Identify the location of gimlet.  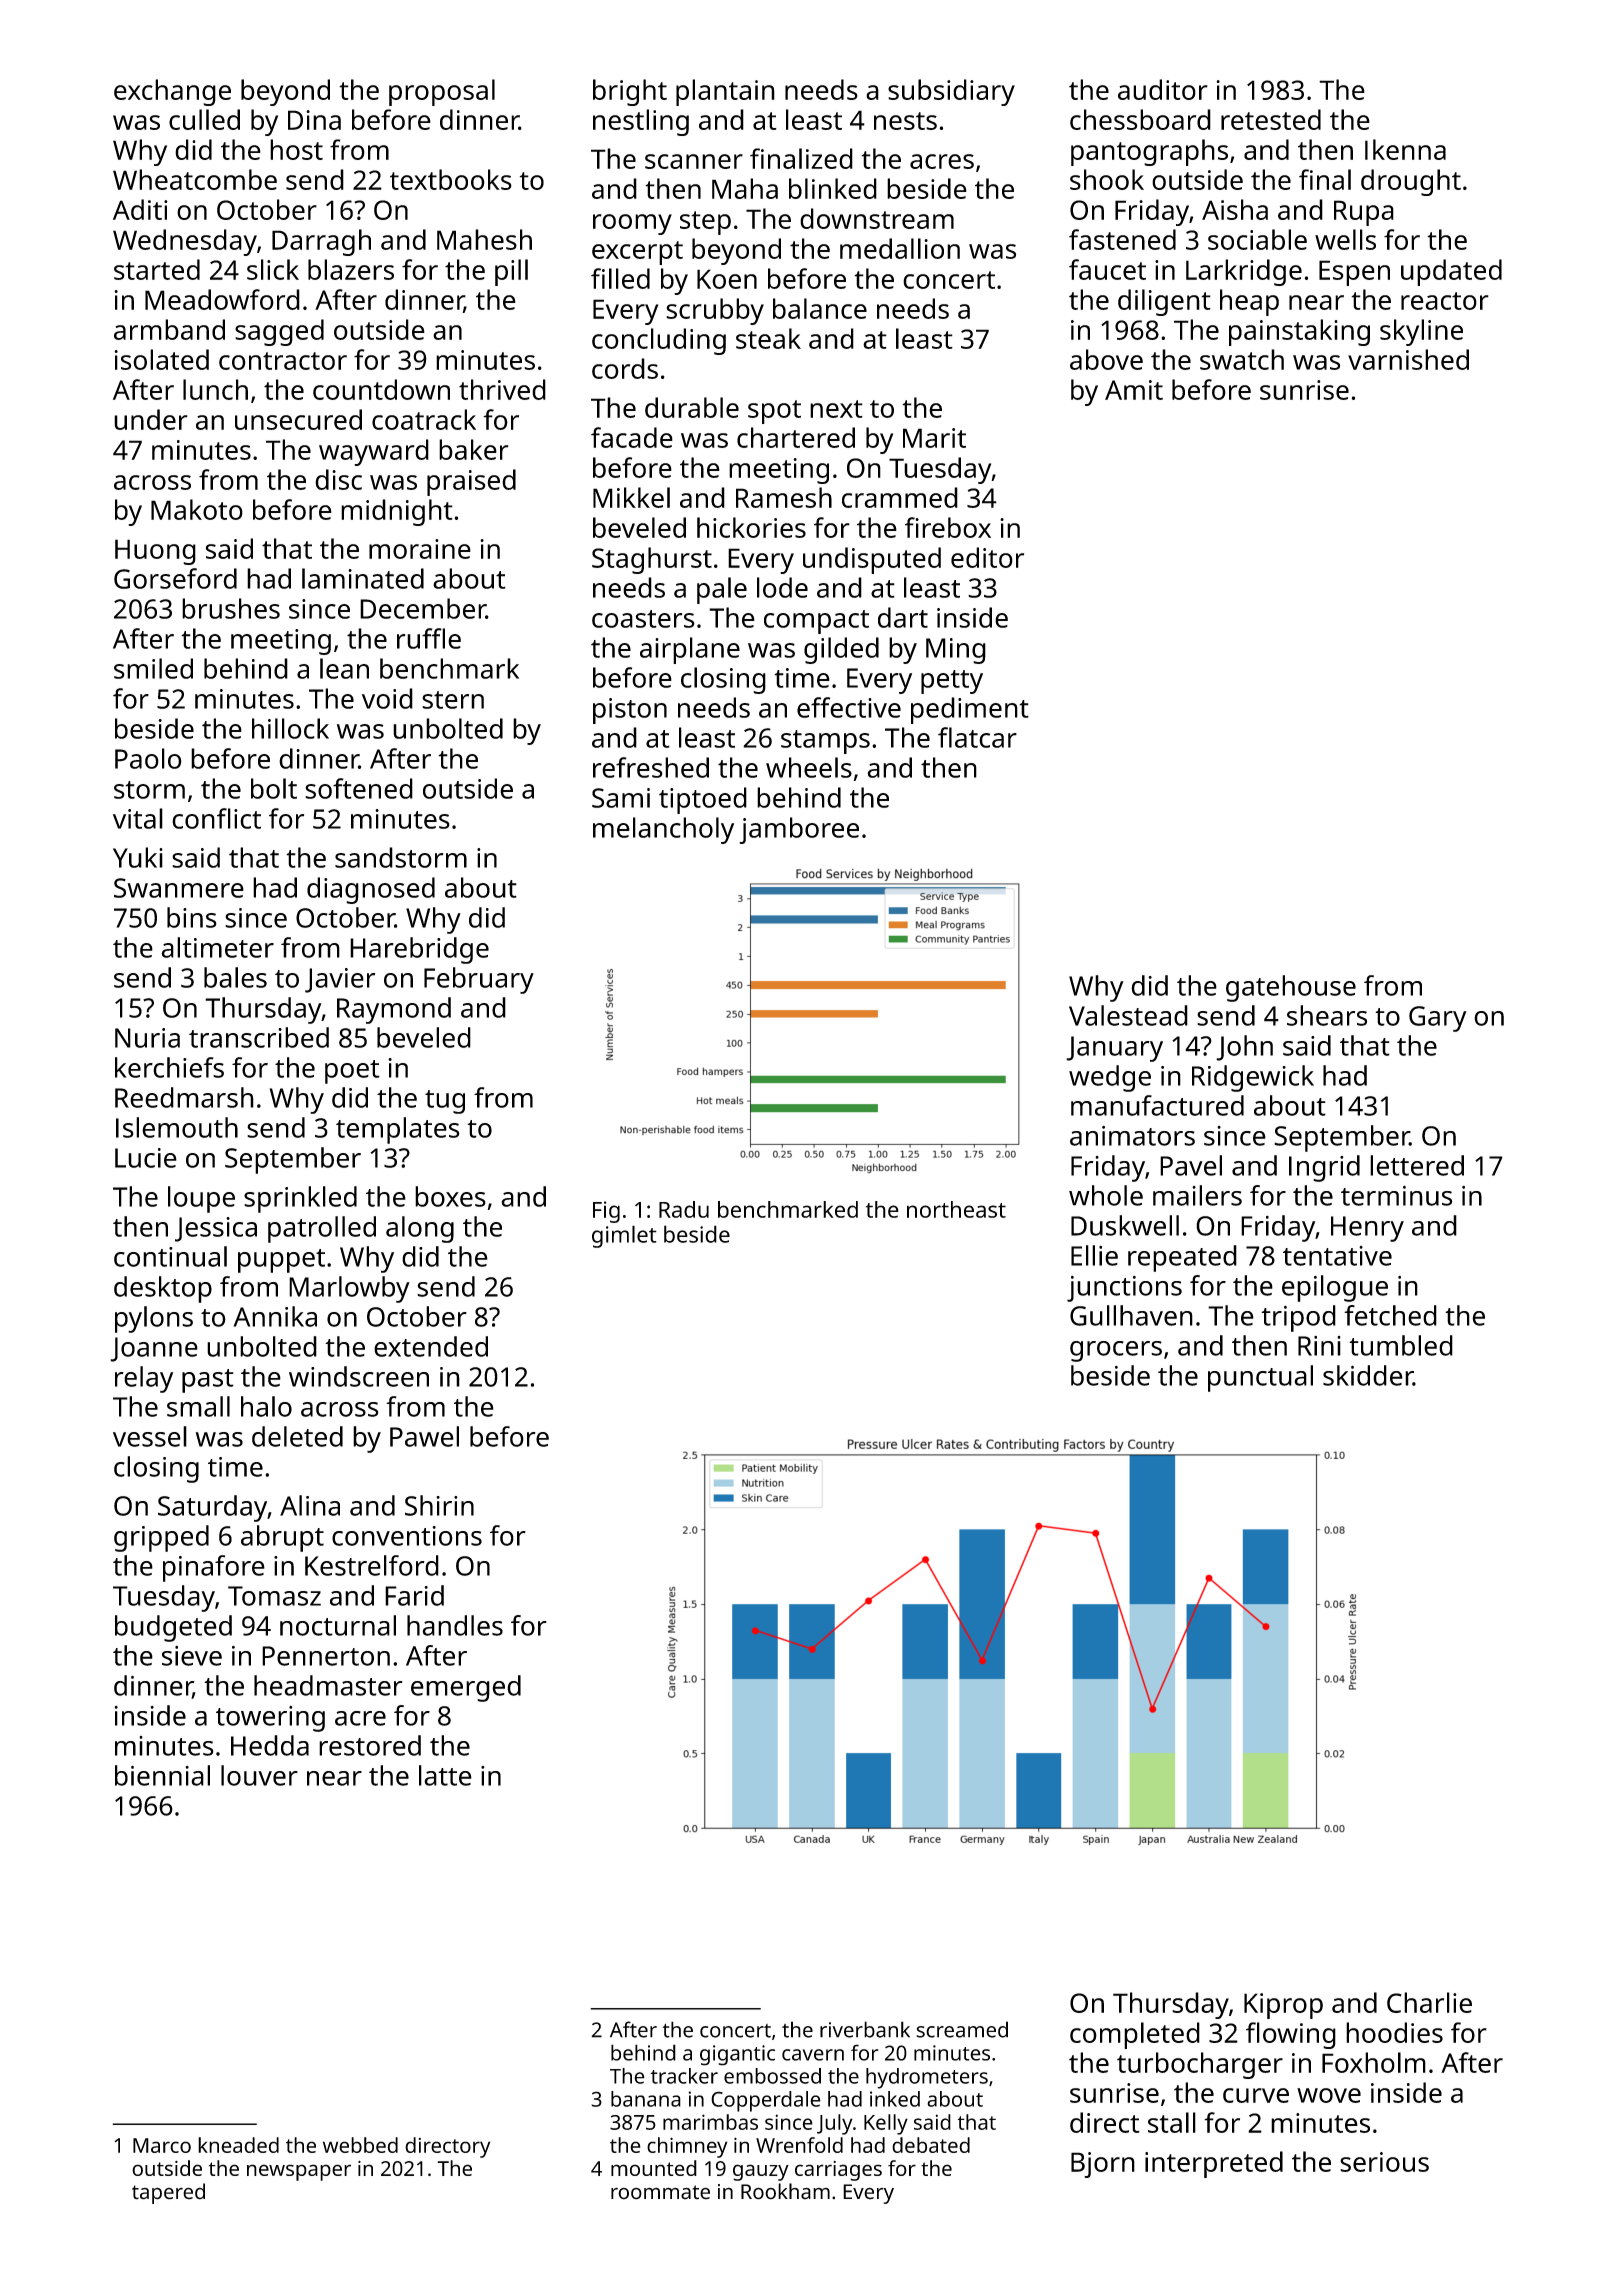
(624, 1236).
